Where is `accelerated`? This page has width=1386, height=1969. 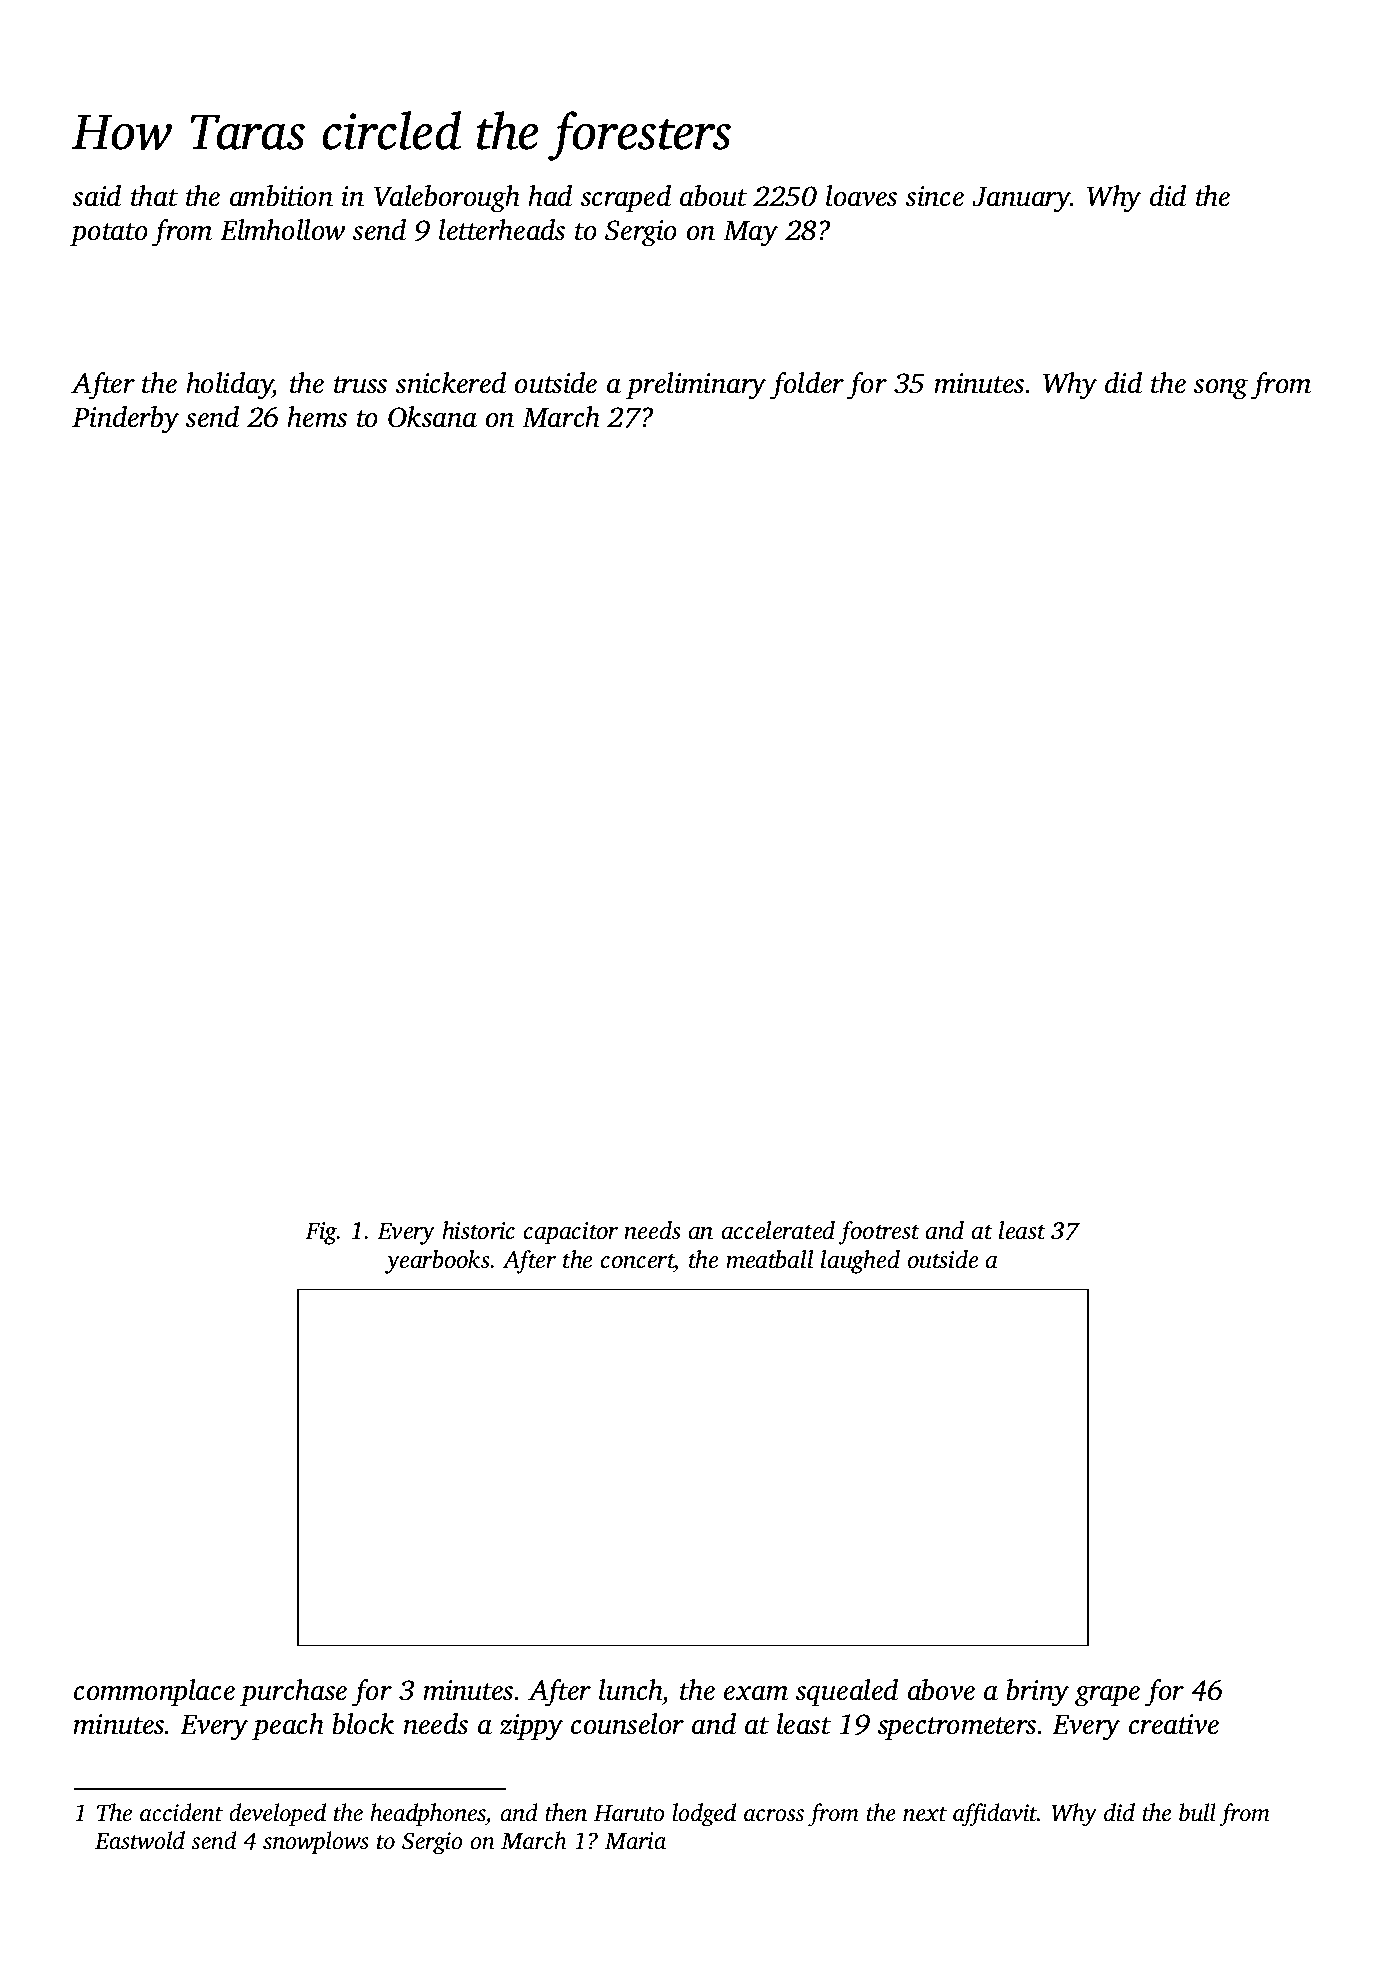 accelerated is located at coordinates (778, 1230).
